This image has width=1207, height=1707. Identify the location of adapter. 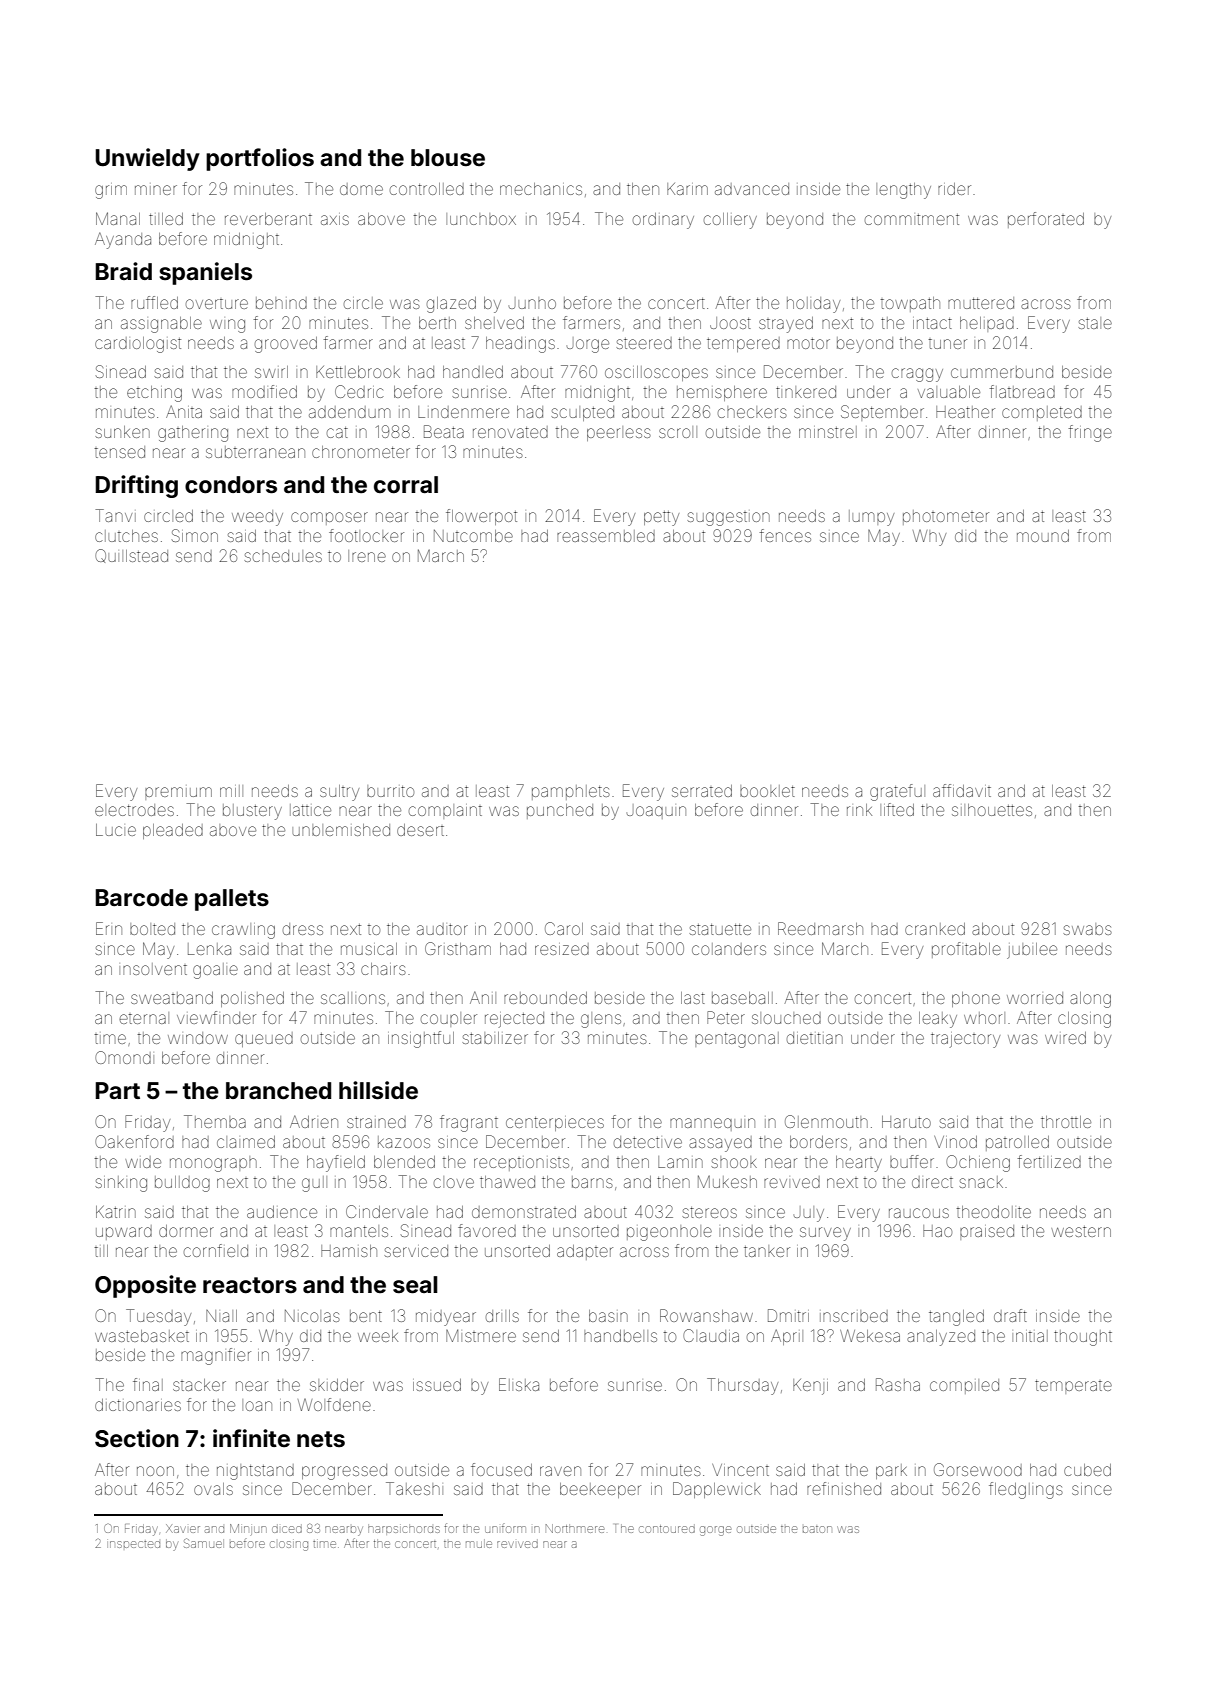
(585, 1252).
